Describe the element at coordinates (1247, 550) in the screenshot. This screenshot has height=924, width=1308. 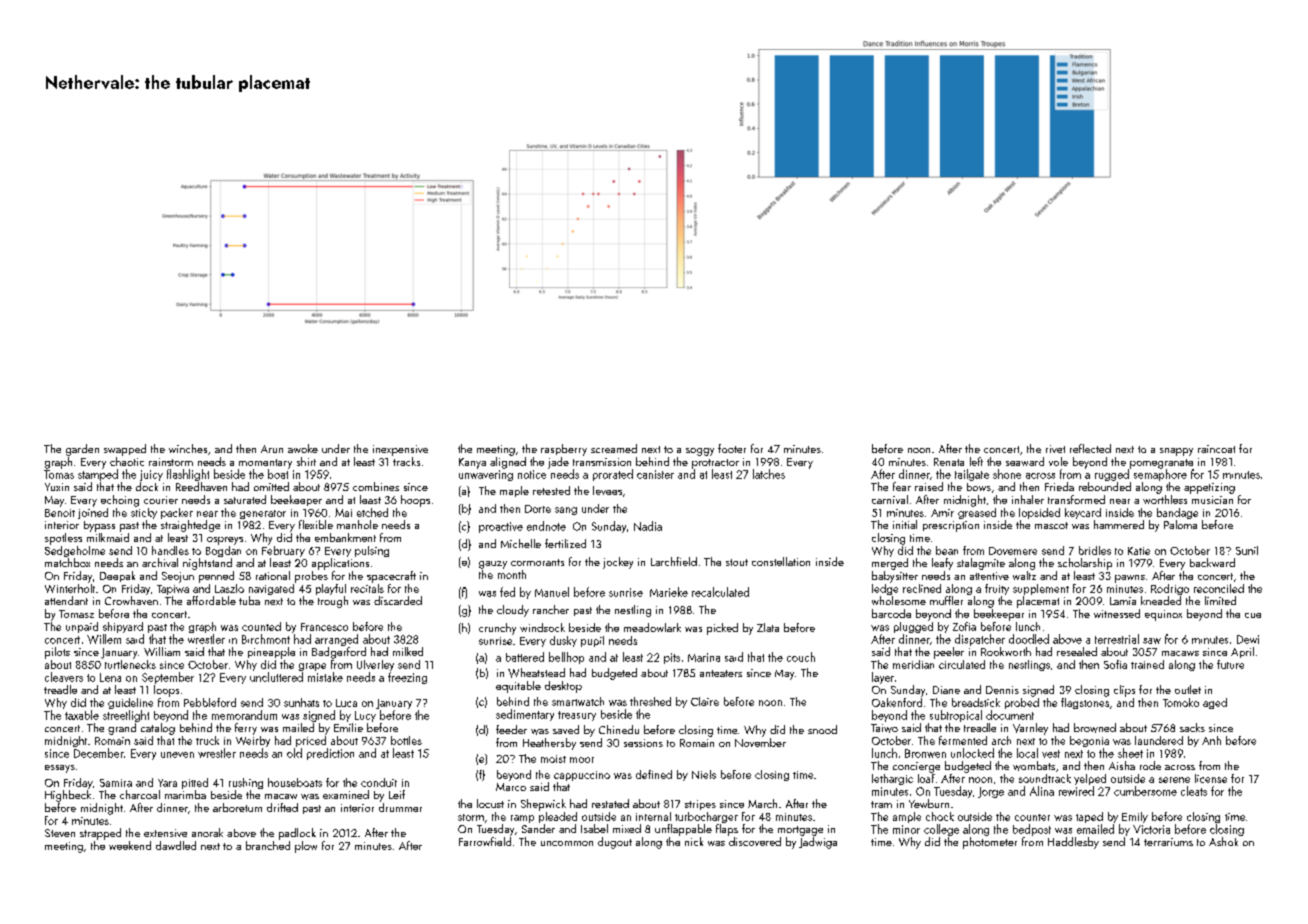
I see `Sunil` at that location.
